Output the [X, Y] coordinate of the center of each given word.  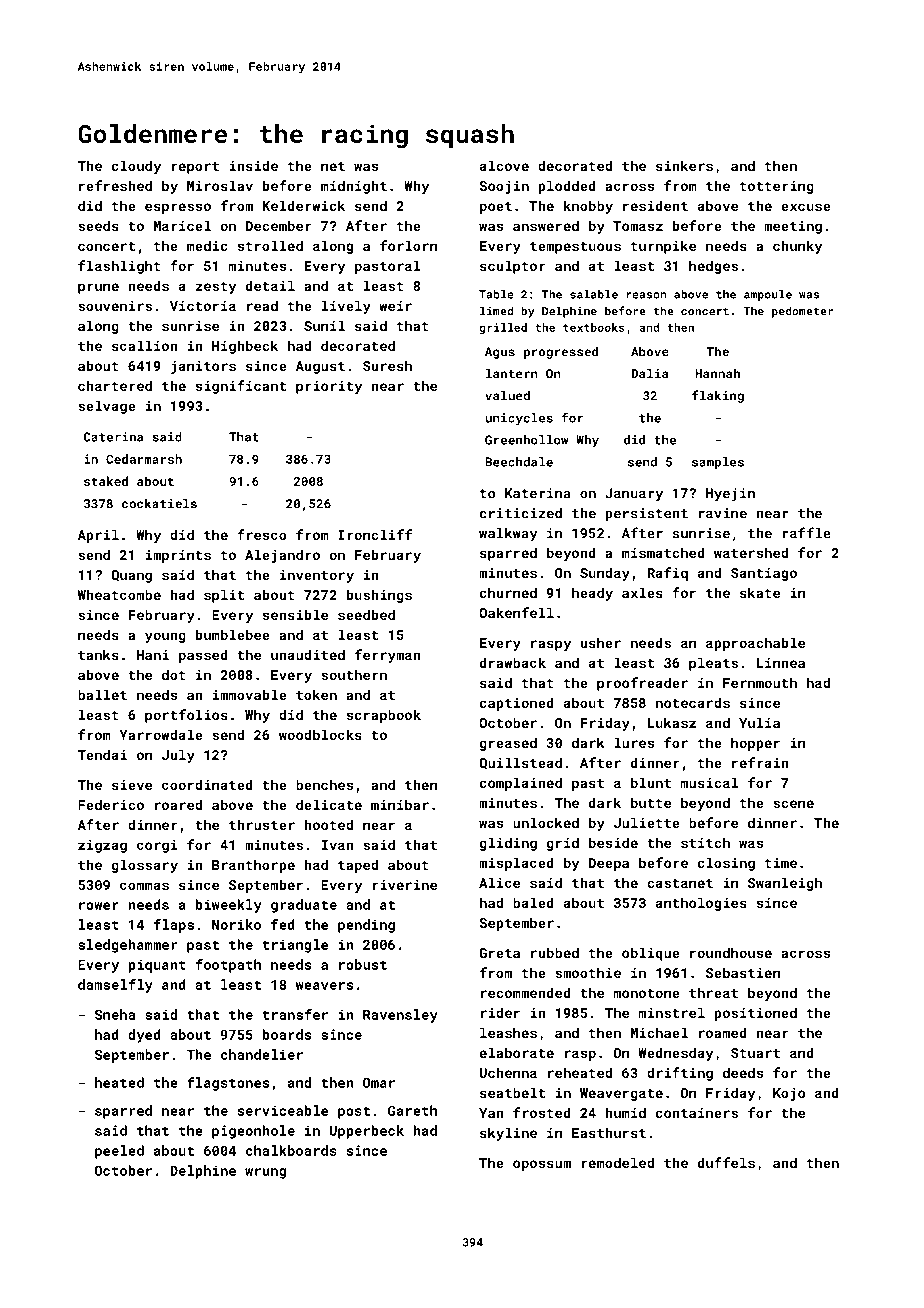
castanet [680, 883]
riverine [404, 885]
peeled [119, 1152]
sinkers [684, 165]
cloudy [136, 167]
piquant [157, 966]
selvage [107, 407]
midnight [354, 187]
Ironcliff [375, 534]
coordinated [207, 784]
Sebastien [743, 972]
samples [718, 463]
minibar [400, 804]
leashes [508, 1032]
